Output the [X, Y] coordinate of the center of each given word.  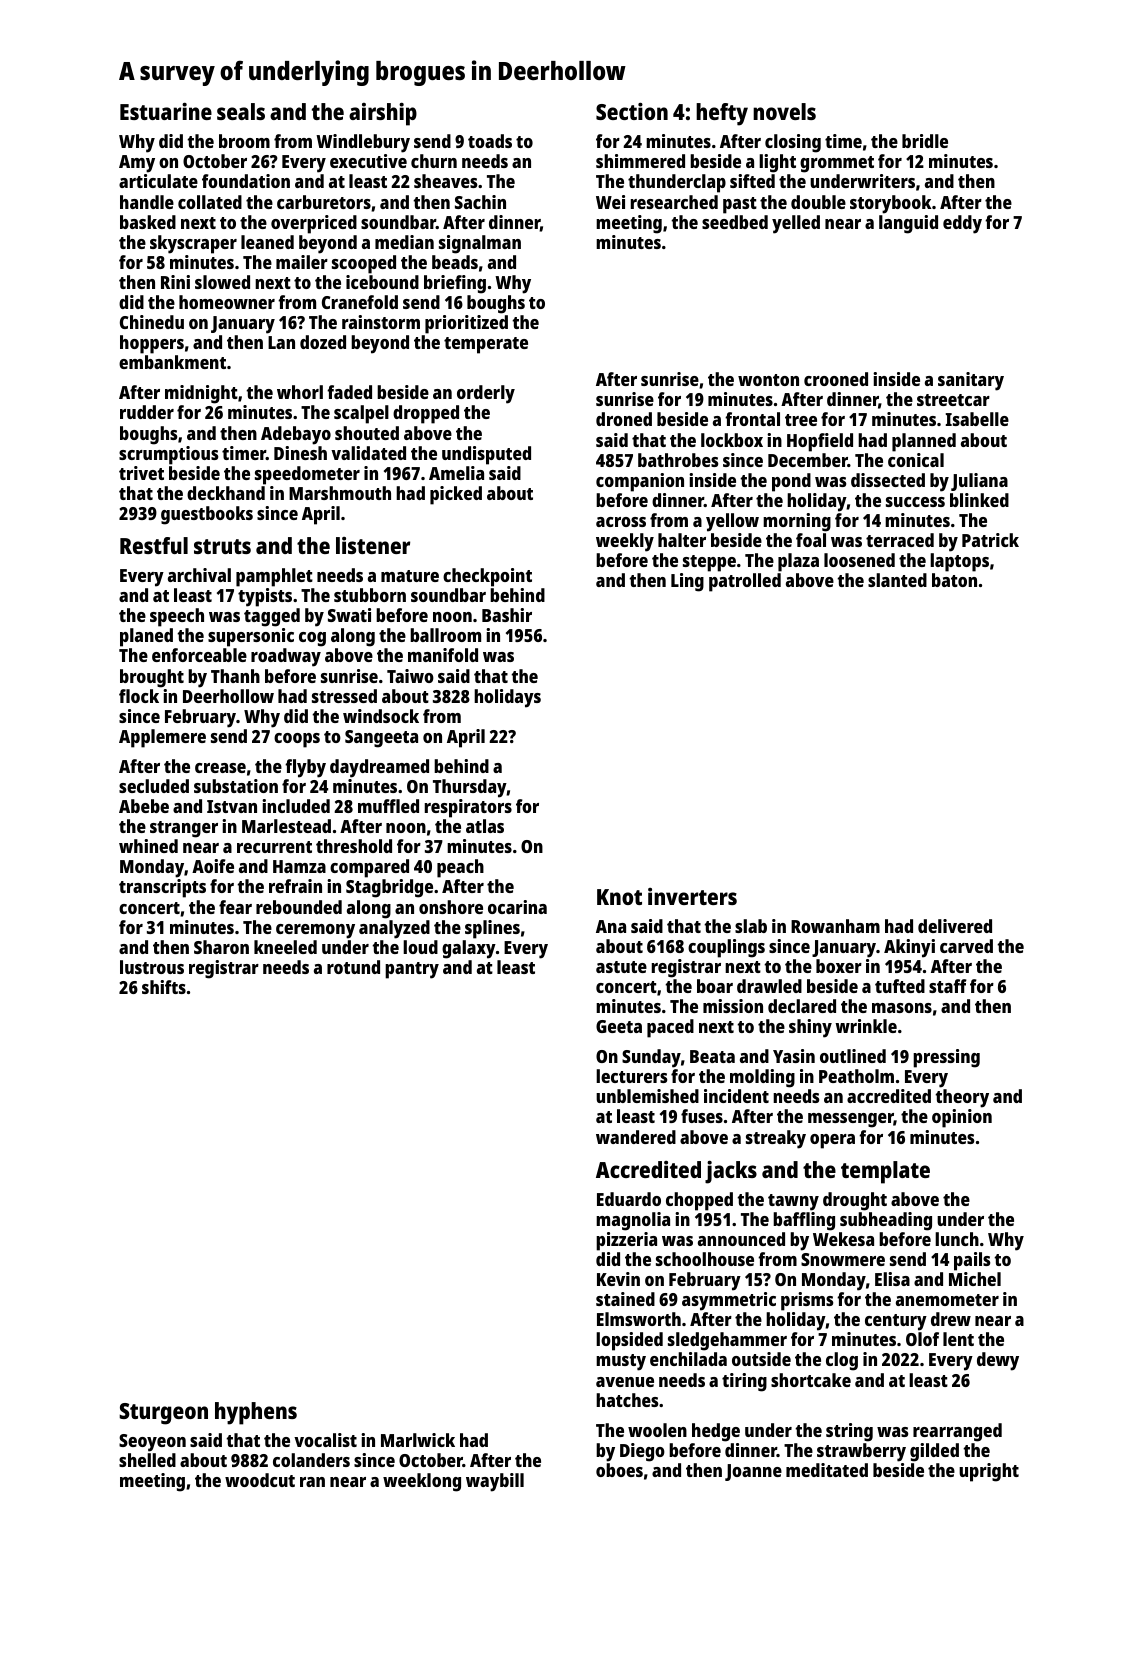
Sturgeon [163, 1414]
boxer [839, 966]
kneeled [285, 947]
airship [383, 114]
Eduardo [629, 1199]
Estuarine [166, 111]
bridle [925, 141]
